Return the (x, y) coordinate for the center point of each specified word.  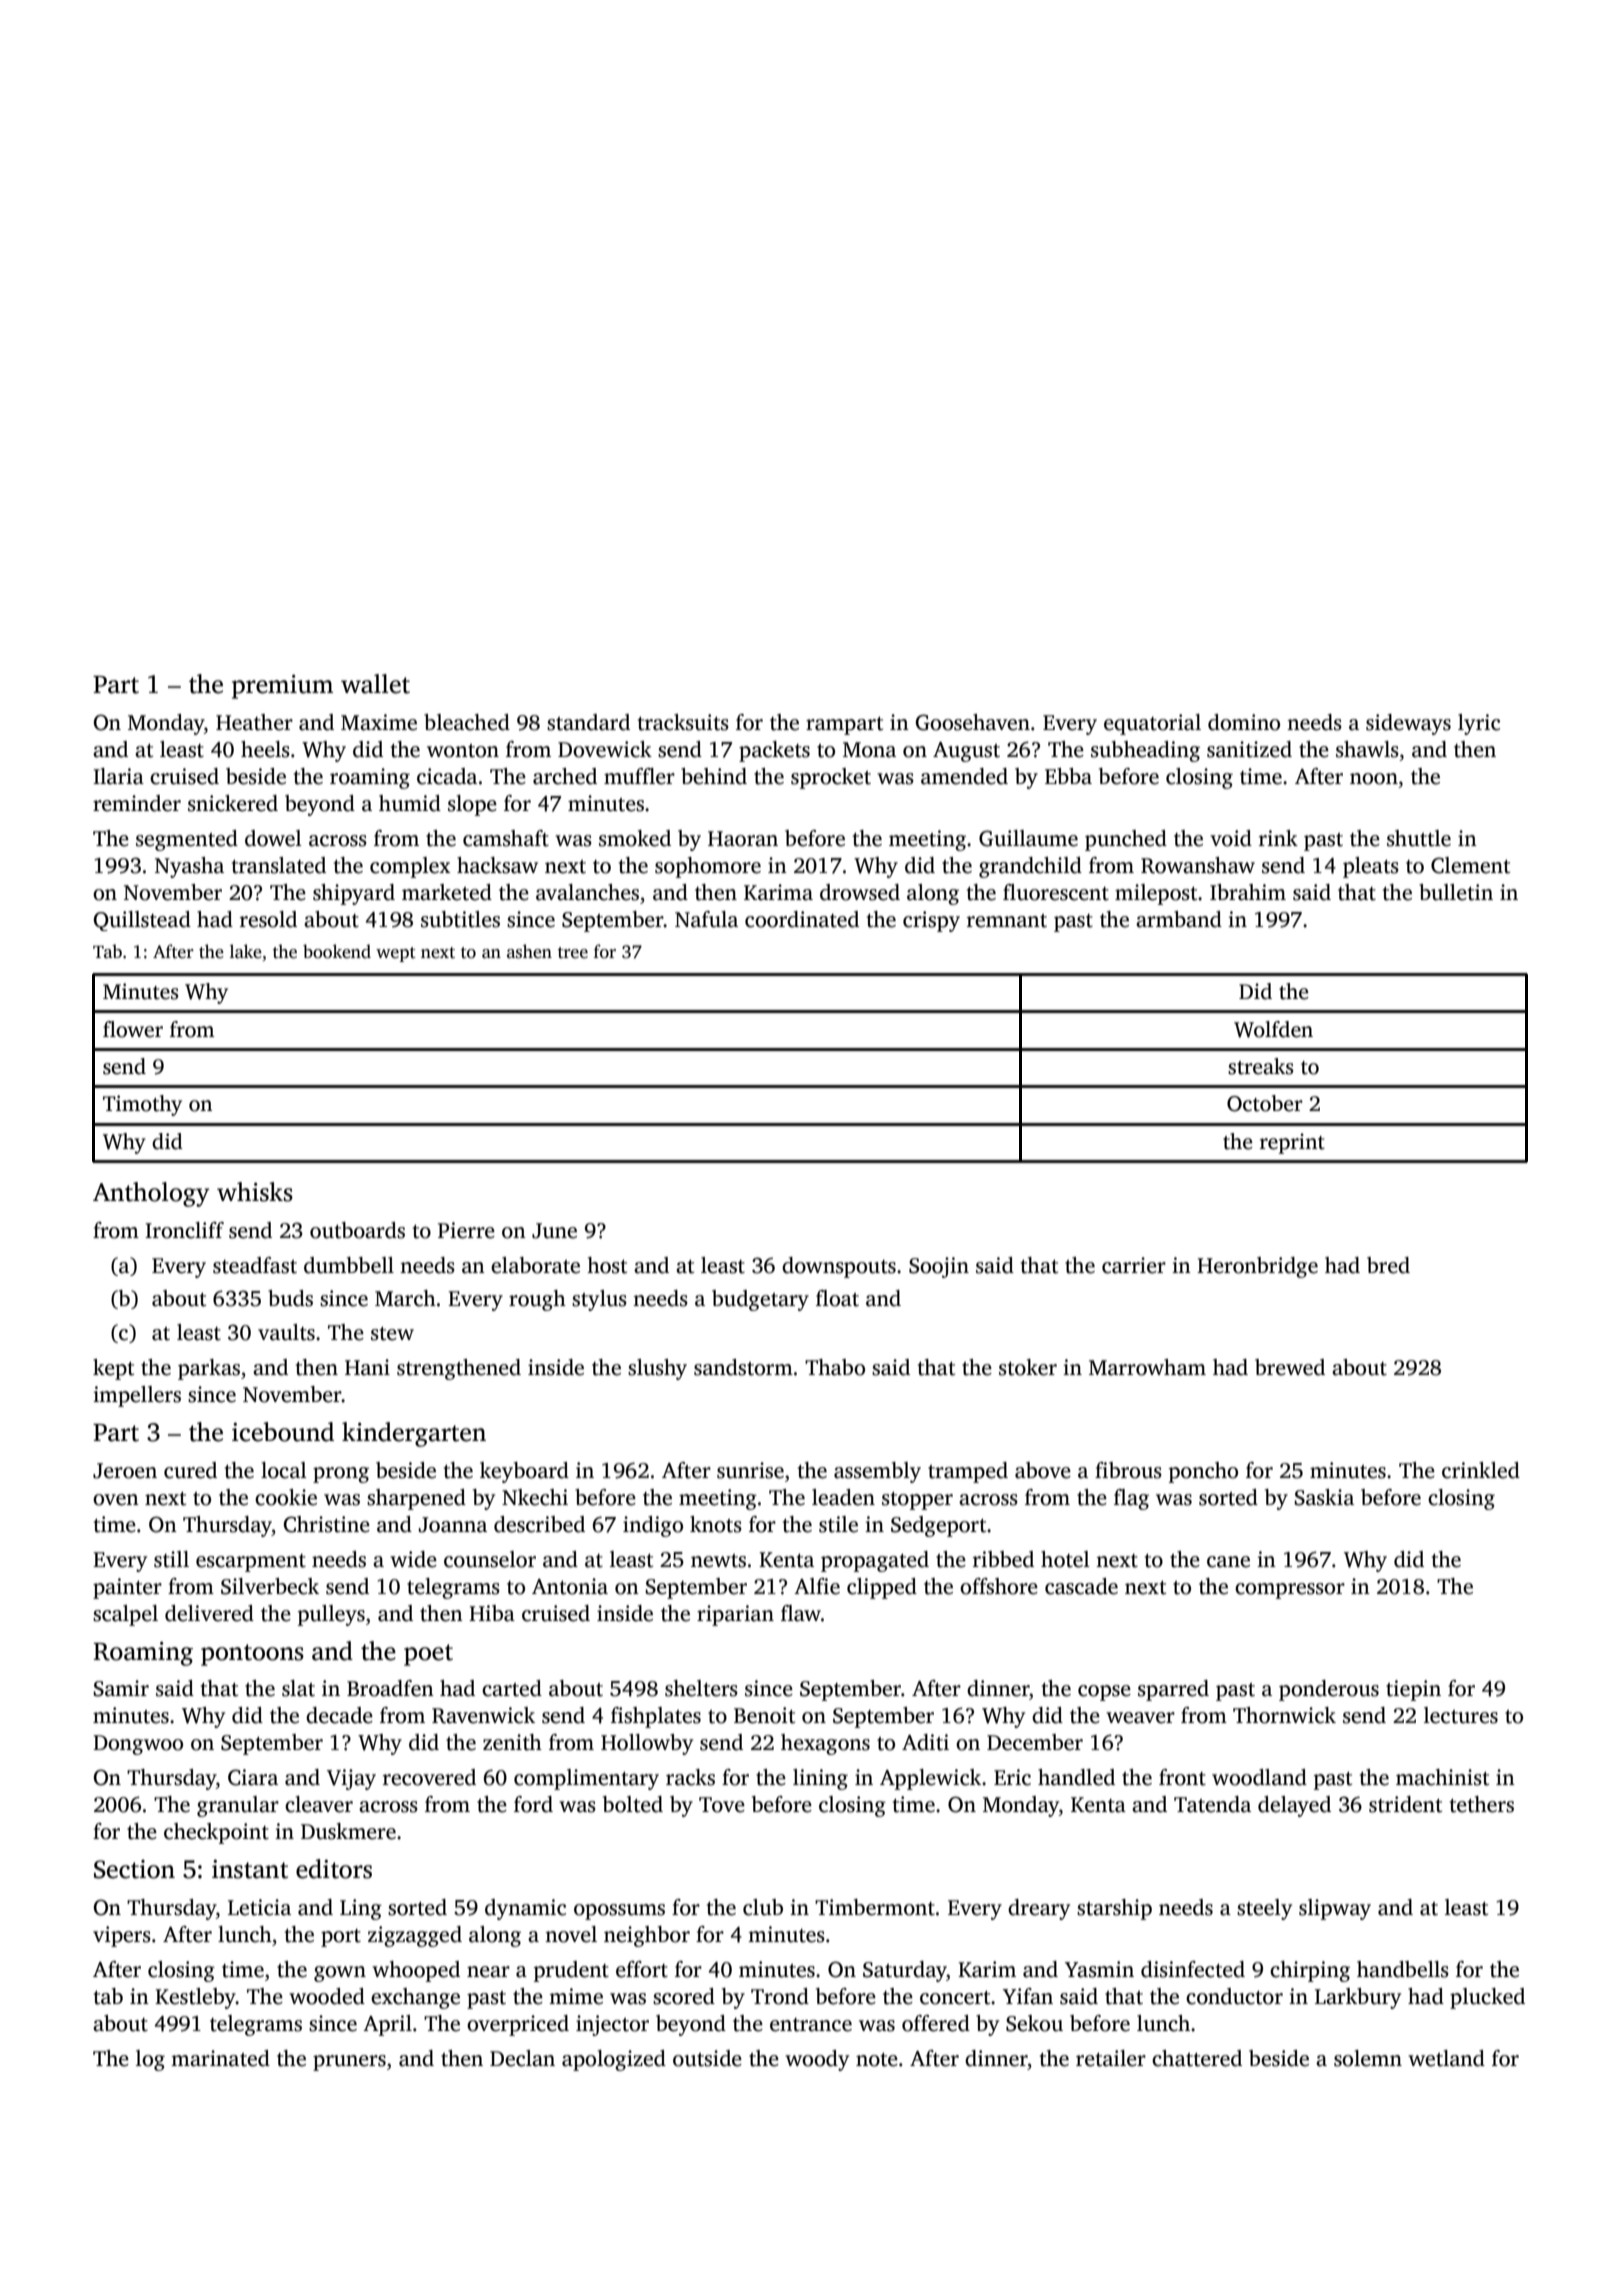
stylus (599, 1300)
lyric (1479, 724)
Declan (522, 2058)
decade (339, 1715)
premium (282, 686)
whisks (255, 1192)
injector (612, 2025)
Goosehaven (973, 722)
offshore (999, 1586)
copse (1104, 1693)
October (1265, 1103)
